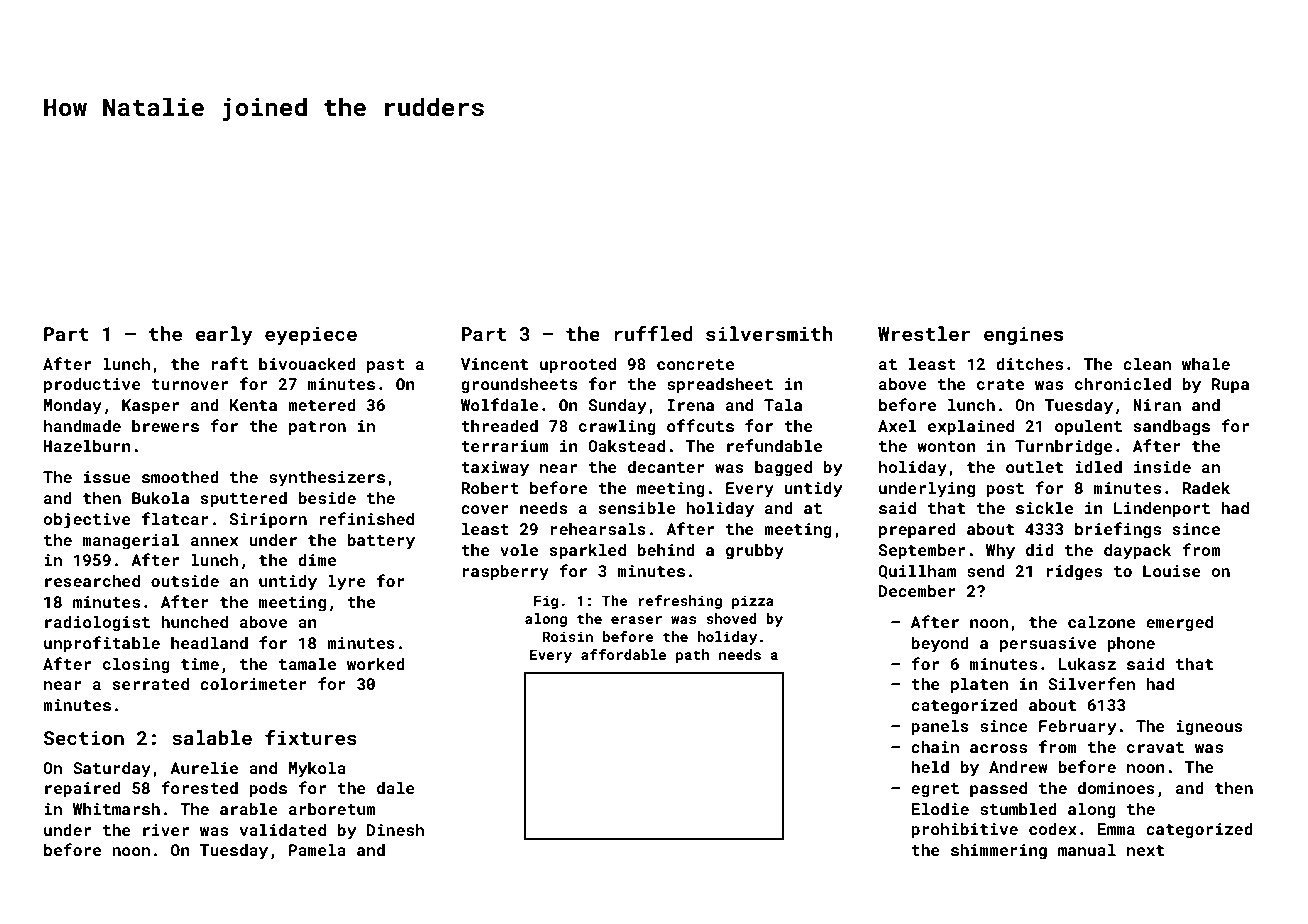 This image has width=1308, height=924. What do you see at coordinates (83, 790) in the image?
I see `repaired` at bounding box center [83, 790].
